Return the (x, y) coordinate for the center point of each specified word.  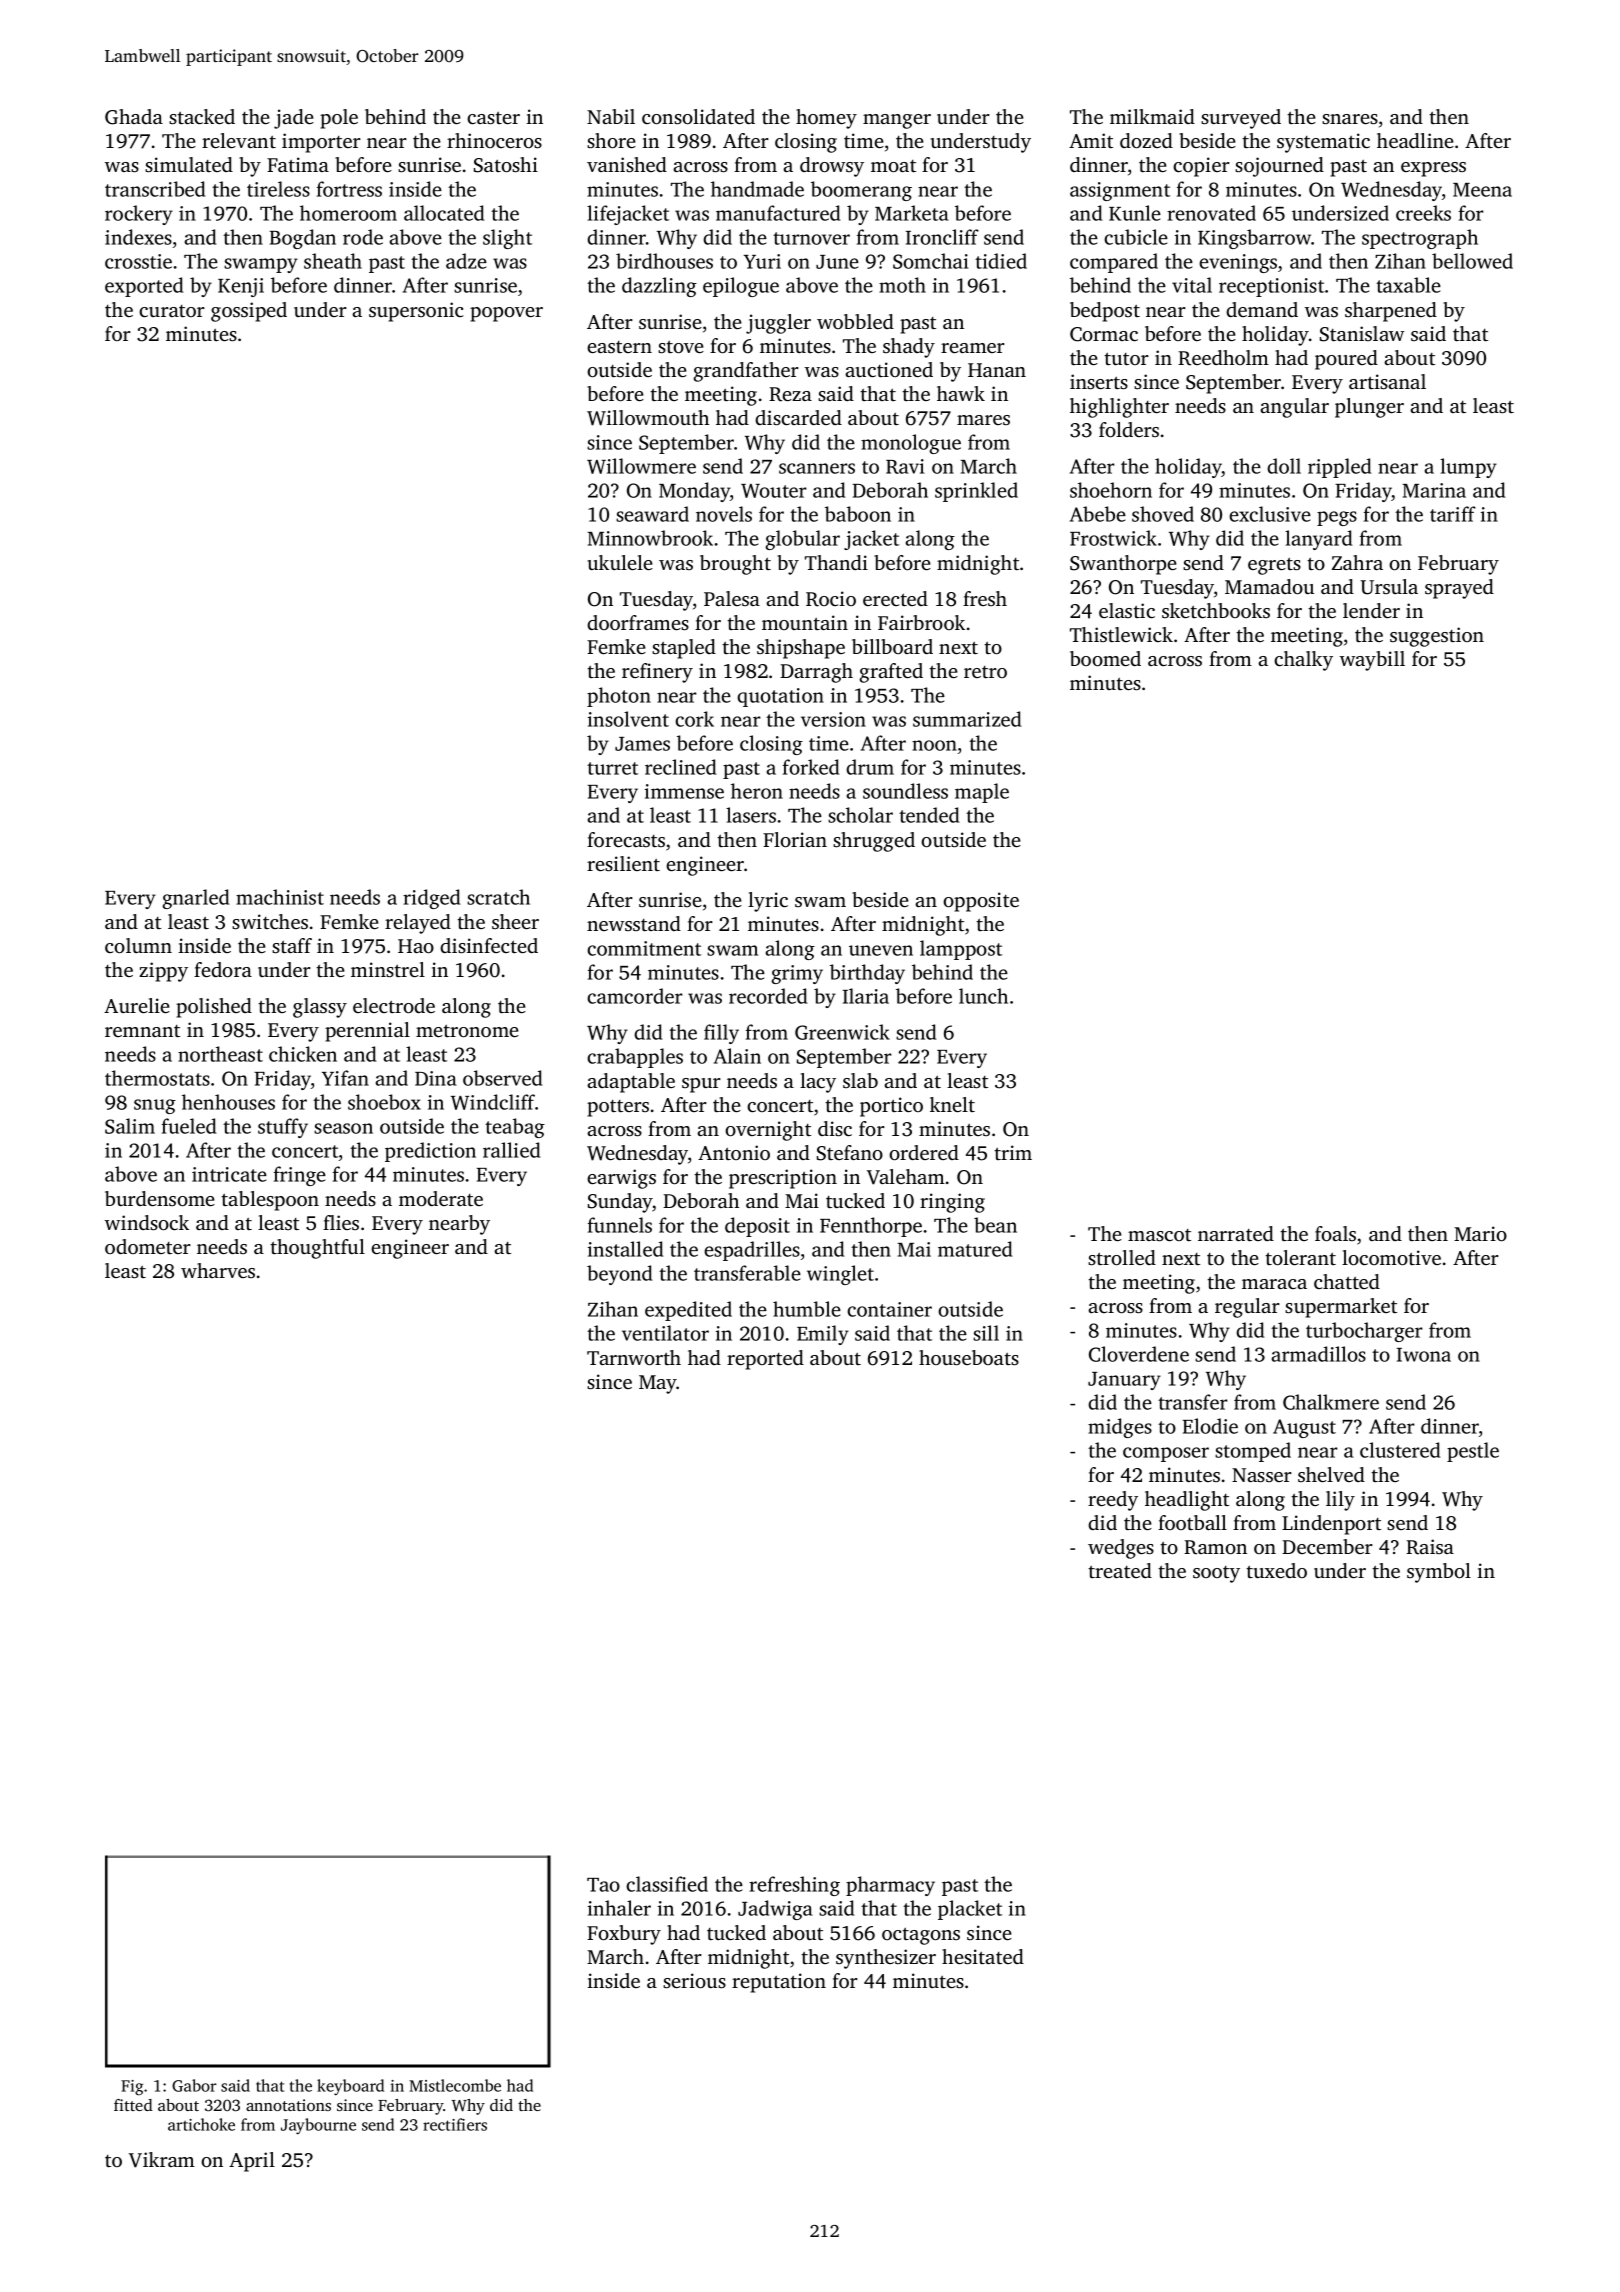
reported (765, 1360)
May (658, 1384)
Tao (603, 1885)
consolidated (698, 116)
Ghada (134, 117)
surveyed (1241, 119)
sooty (1216, 1574)
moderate (441, 1198)
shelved (1331, 1474)
